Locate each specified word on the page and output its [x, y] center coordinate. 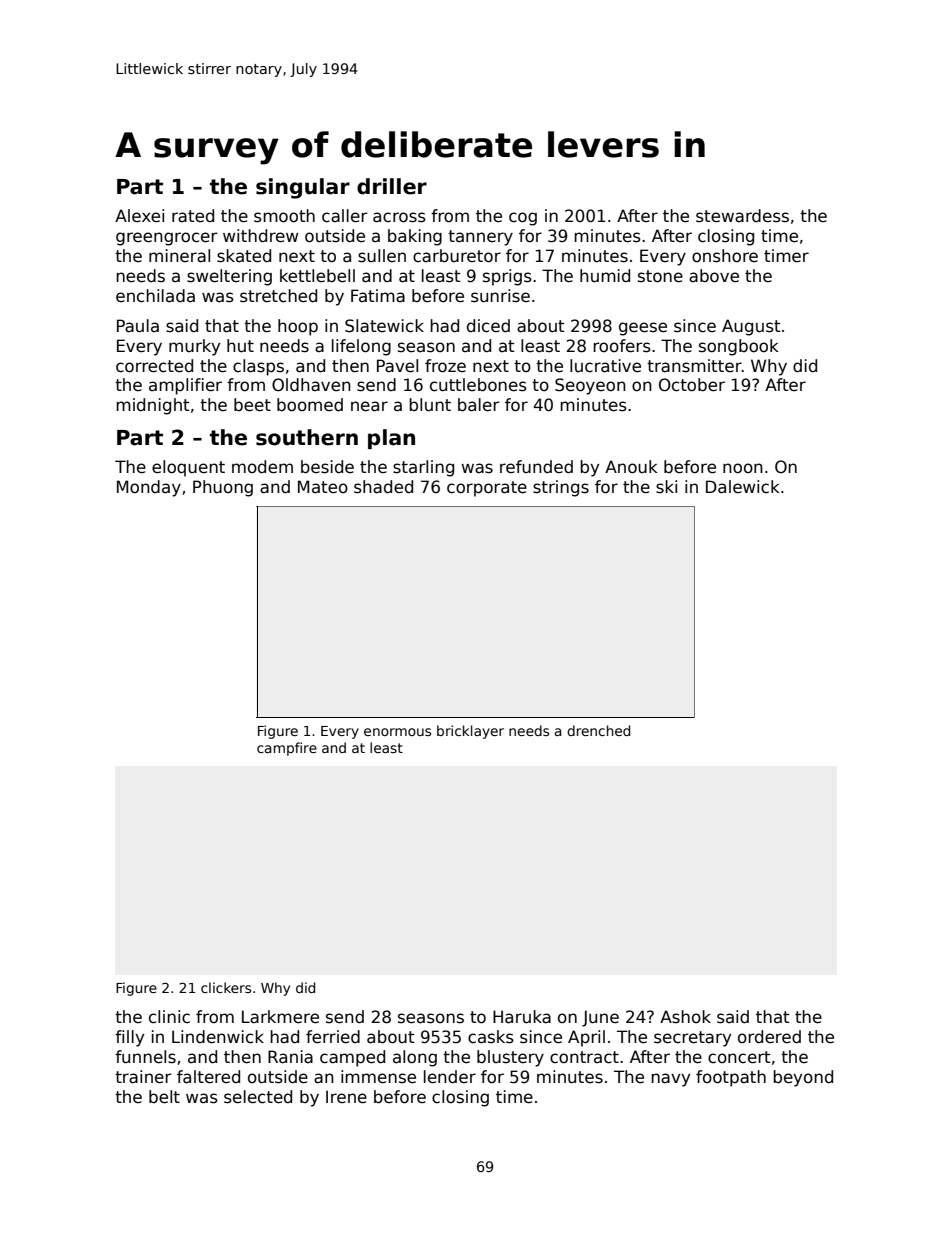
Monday [149, 488]
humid [605, 276]
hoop [298, 327]
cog [523, 219]
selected [258, 1097]
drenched [598, 730]
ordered [769, 1037]
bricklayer [470, 732]
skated [244, 256]
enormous [397, 732]
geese [643, 329]
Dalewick [743, 487]
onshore [725, 256]
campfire [287, 749]
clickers [226, 987]
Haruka [522, 1017]
